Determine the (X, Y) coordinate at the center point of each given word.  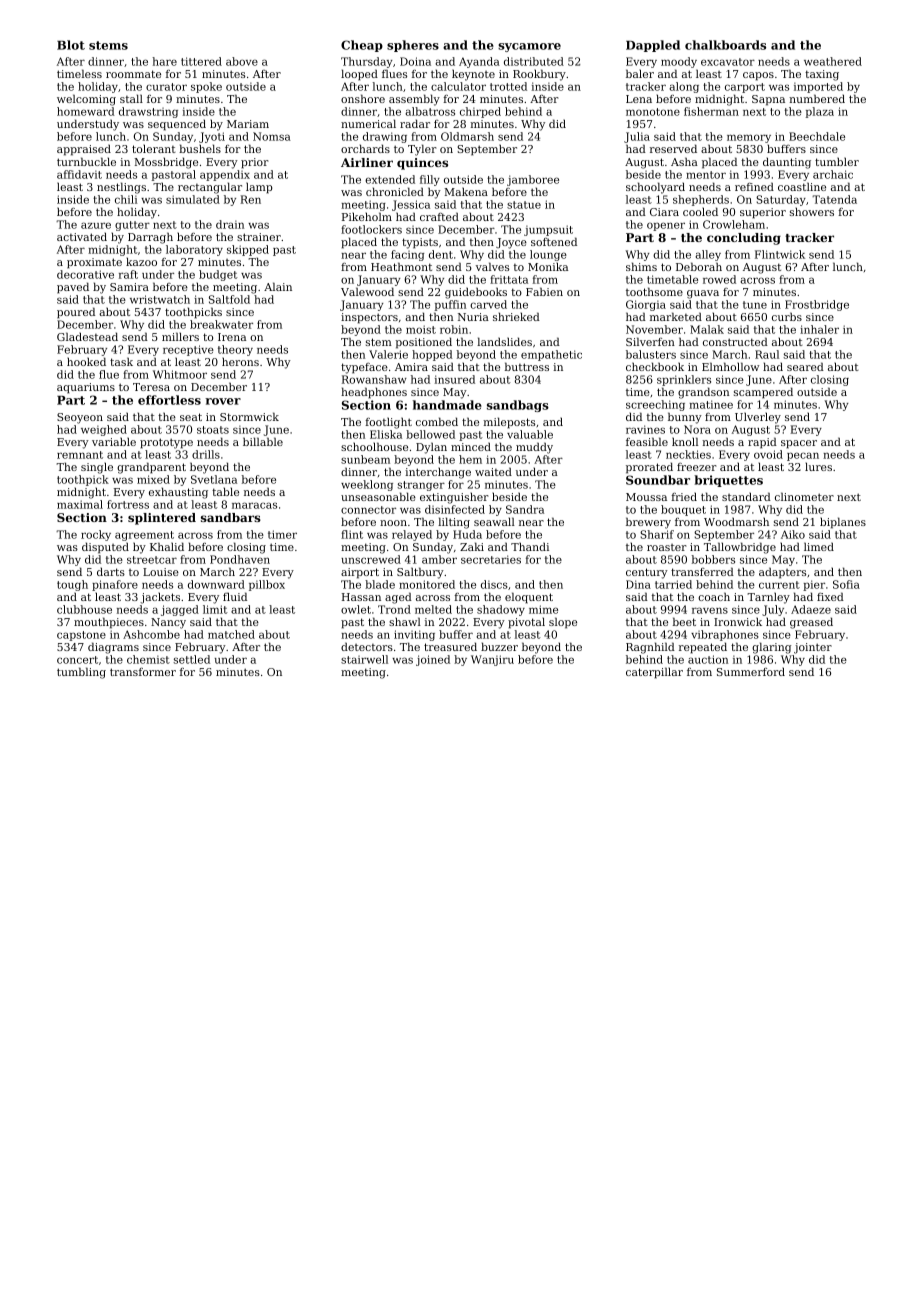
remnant (80, 455)
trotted (508, 86)
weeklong (367, 485)
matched (231, 634)
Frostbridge (817, 305)
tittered (201, 61)
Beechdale (817, 136)
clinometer (804, 496)
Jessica (411, 205)
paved (73, 288)
